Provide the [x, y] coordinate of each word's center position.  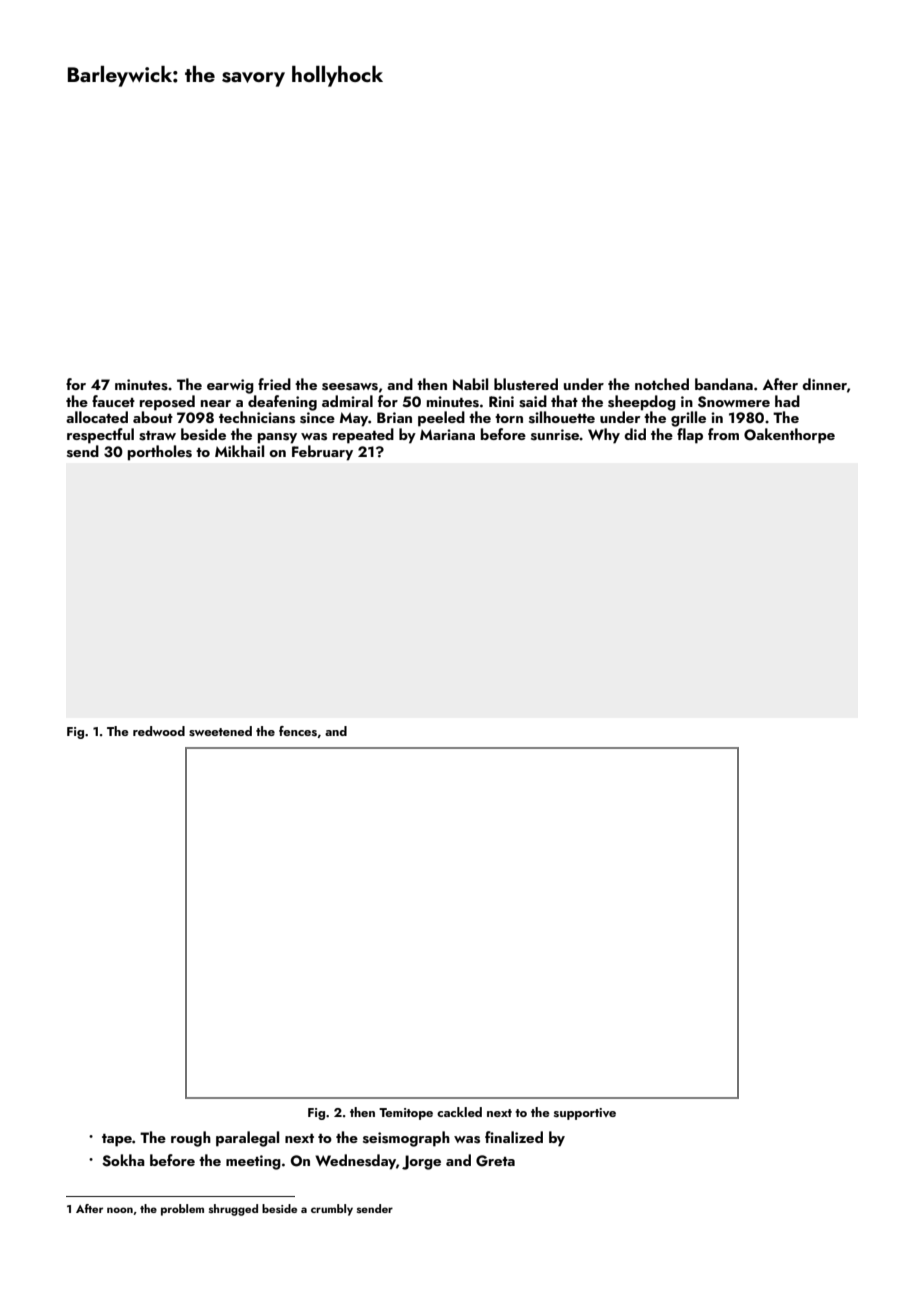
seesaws [350, 387]
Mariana [447, 434]
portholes [160, 453]
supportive [585, 1114]
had [787, 401]
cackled [459, 1112]
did [635, 434]
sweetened [220, 731]
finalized [514, 1137]
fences [298, 731]
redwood [159, 731]
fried [274, 384]
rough [191, 1139]
